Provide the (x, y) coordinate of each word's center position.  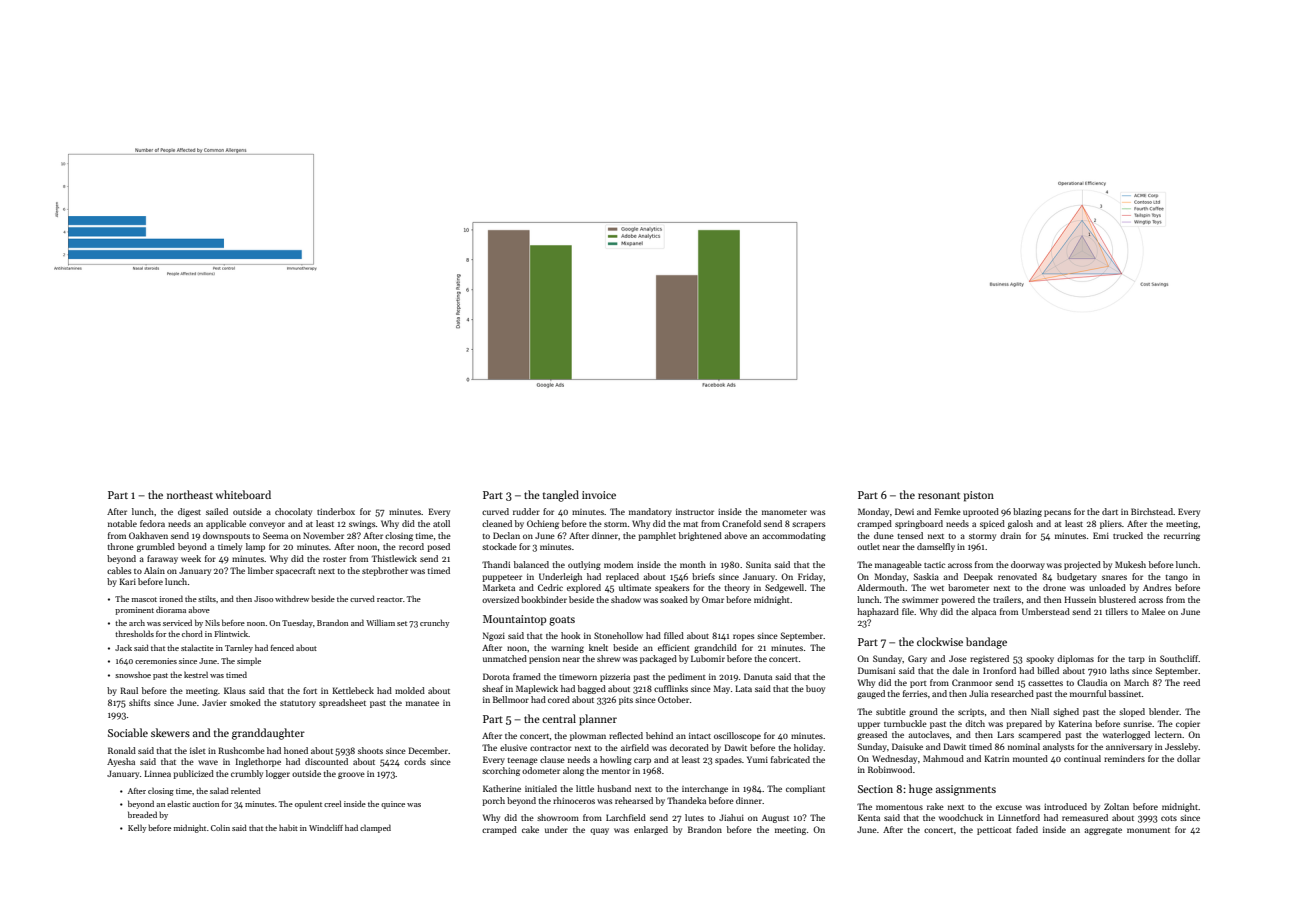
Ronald (122, 750)
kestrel (196, 674)
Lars (1005, 734)
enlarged (651, 830)
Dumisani (876, 670)
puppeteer (502, 578)
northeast (190, 494)
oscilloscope (737, 736)
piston (979, 496)
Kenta (869, 817)
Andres (1157, 587)
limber (261, 570)
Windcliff (326, 827)
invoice (599, 495)
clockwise (940, 641)
